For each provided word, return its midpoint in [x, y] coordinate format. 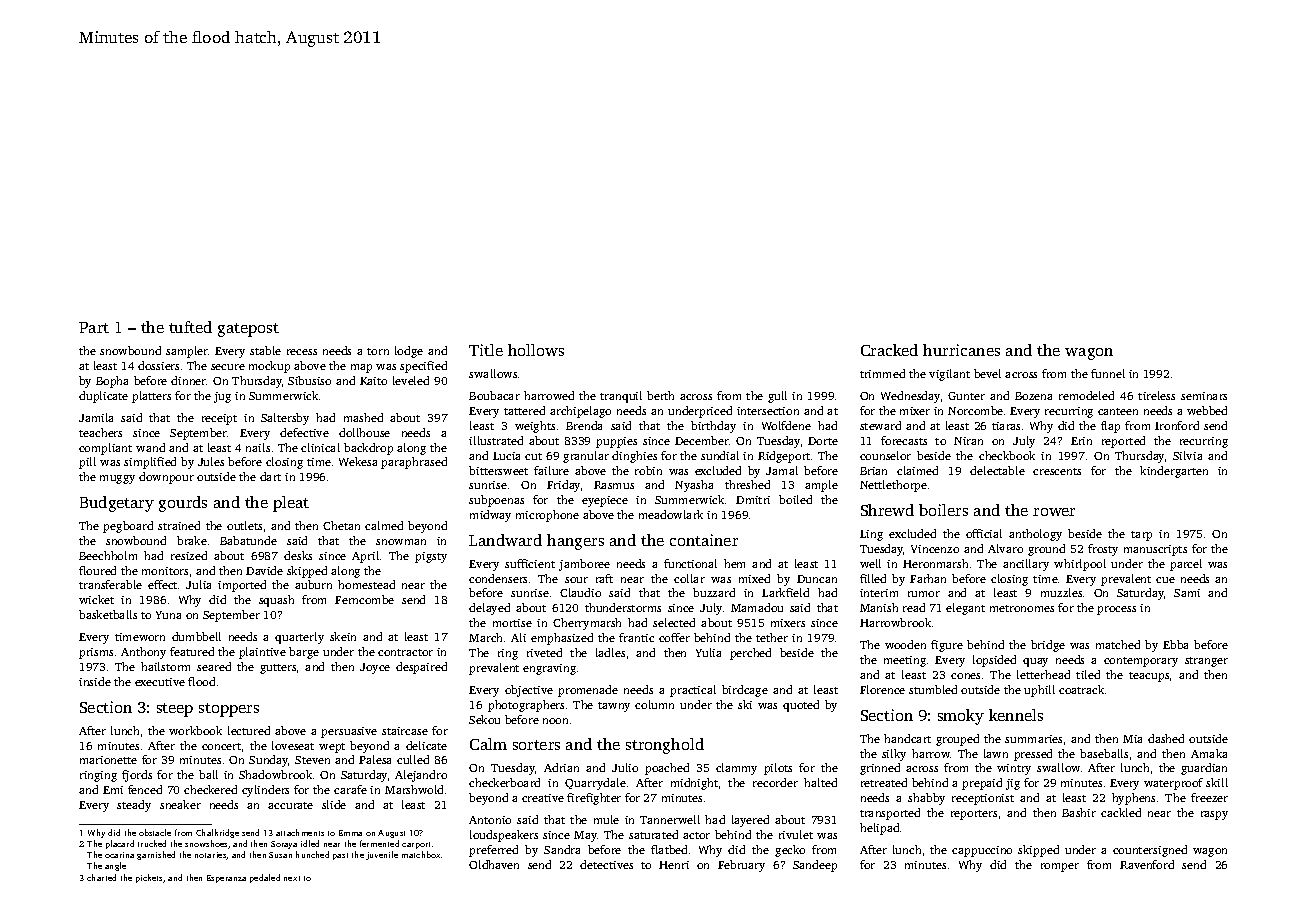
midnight [694, 784]
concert [221, 746]
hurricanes [961, 350]
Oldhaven [494, 864]
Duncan [817, 579]
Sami [1187, 593]
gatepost [248, 330]
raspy [1214, 815]
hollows [536, 350]
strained [179, 525]
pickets [150, 878]
